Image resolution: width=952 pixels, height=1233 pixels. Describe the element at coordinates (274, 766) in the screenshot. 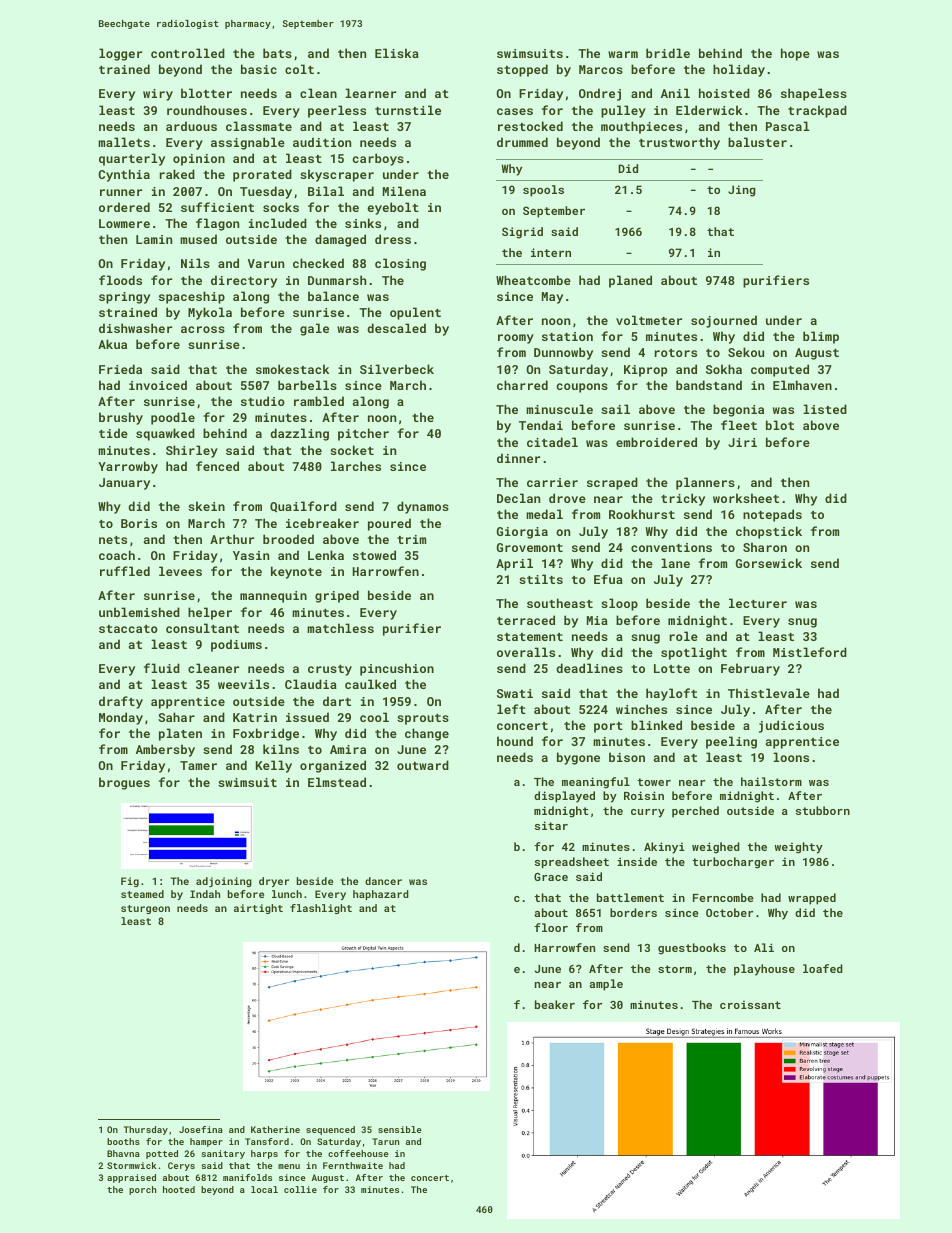

I see `Kelly` at that location.
